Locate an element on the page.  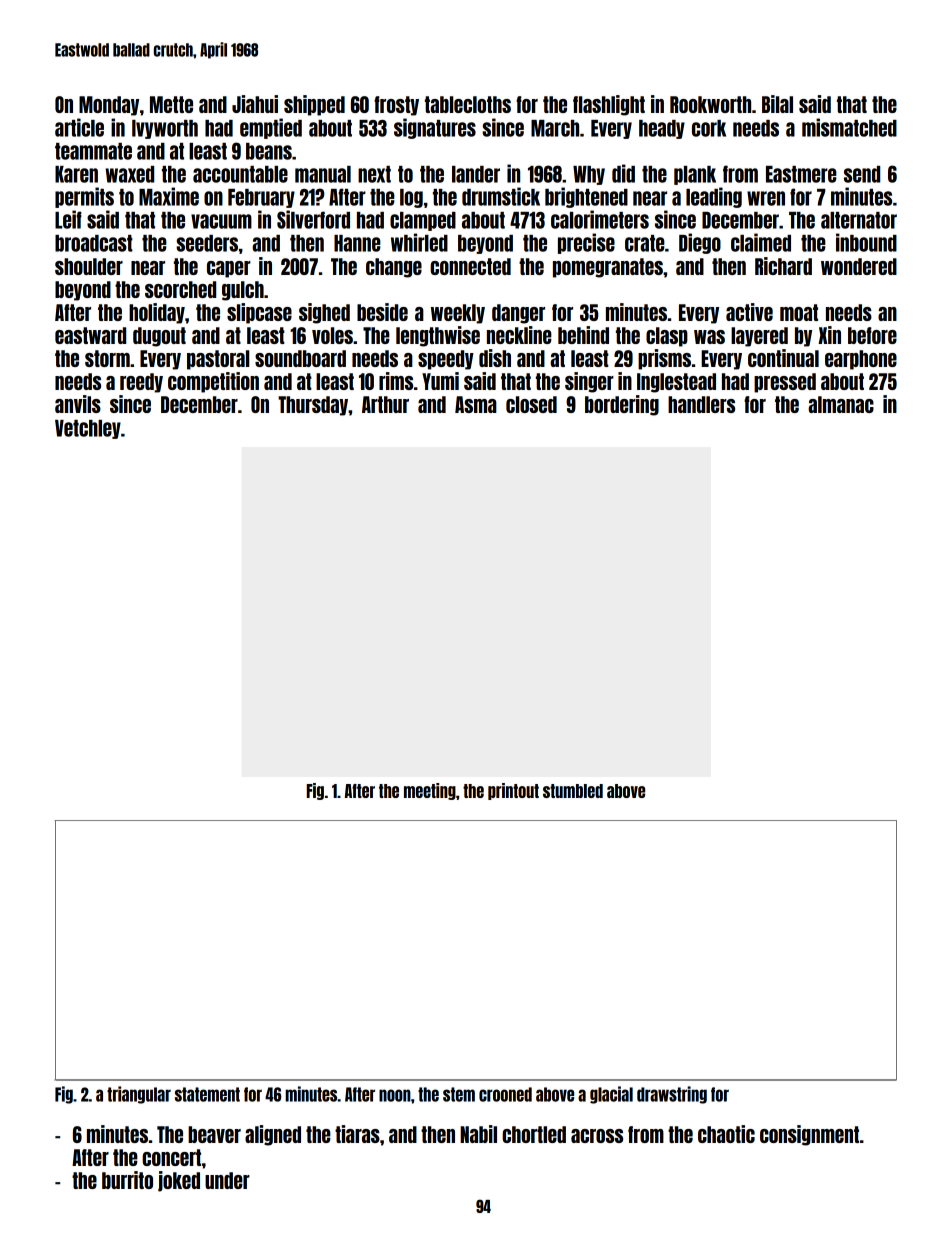
continual is located at coordinates (783, 358).
